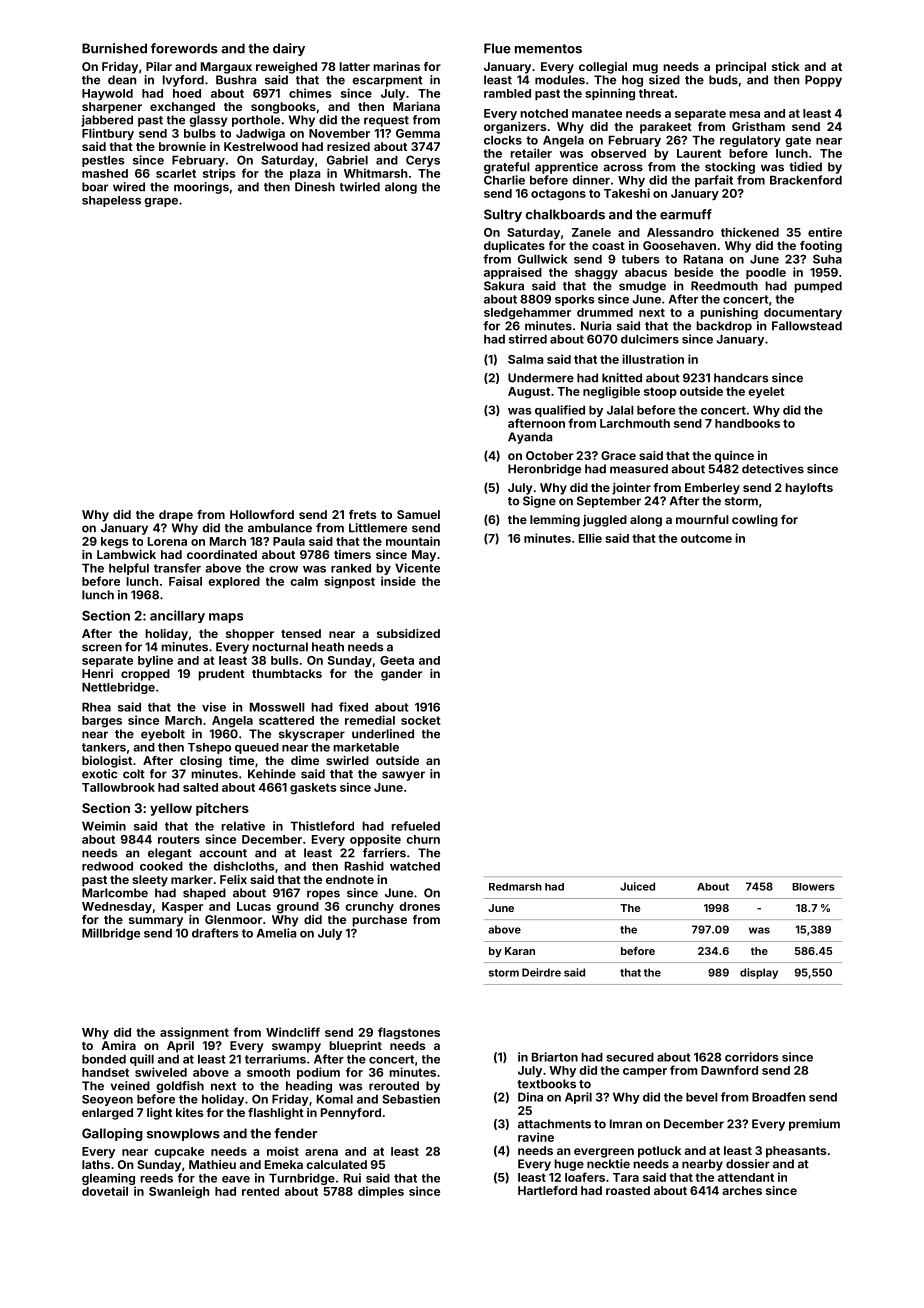 The image size is (924, 1308). I want to click on gleaming, so click(108, 1179).
